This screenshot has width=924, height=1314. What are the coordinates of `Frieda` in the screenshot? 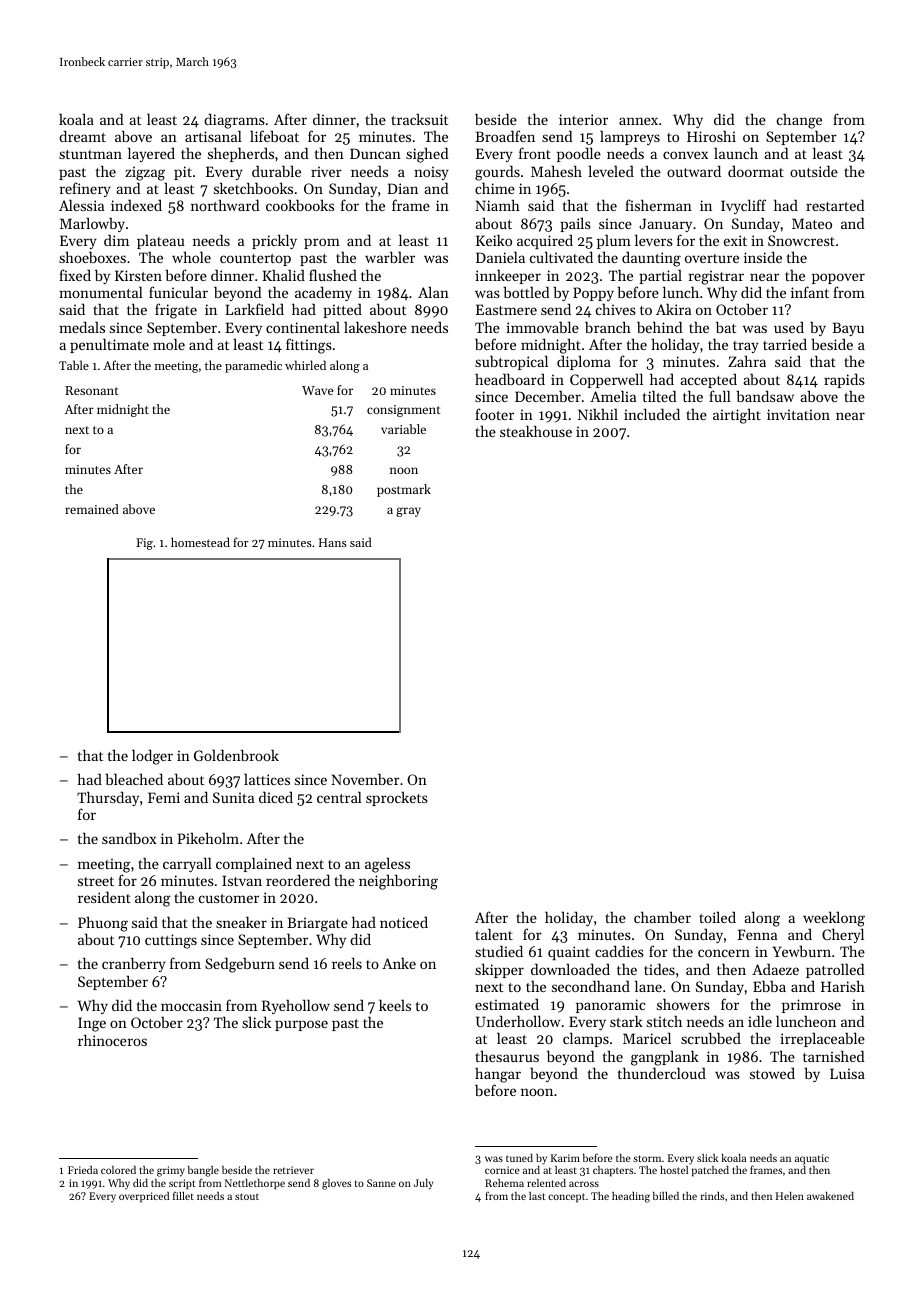 It's located at (83, 1170).
